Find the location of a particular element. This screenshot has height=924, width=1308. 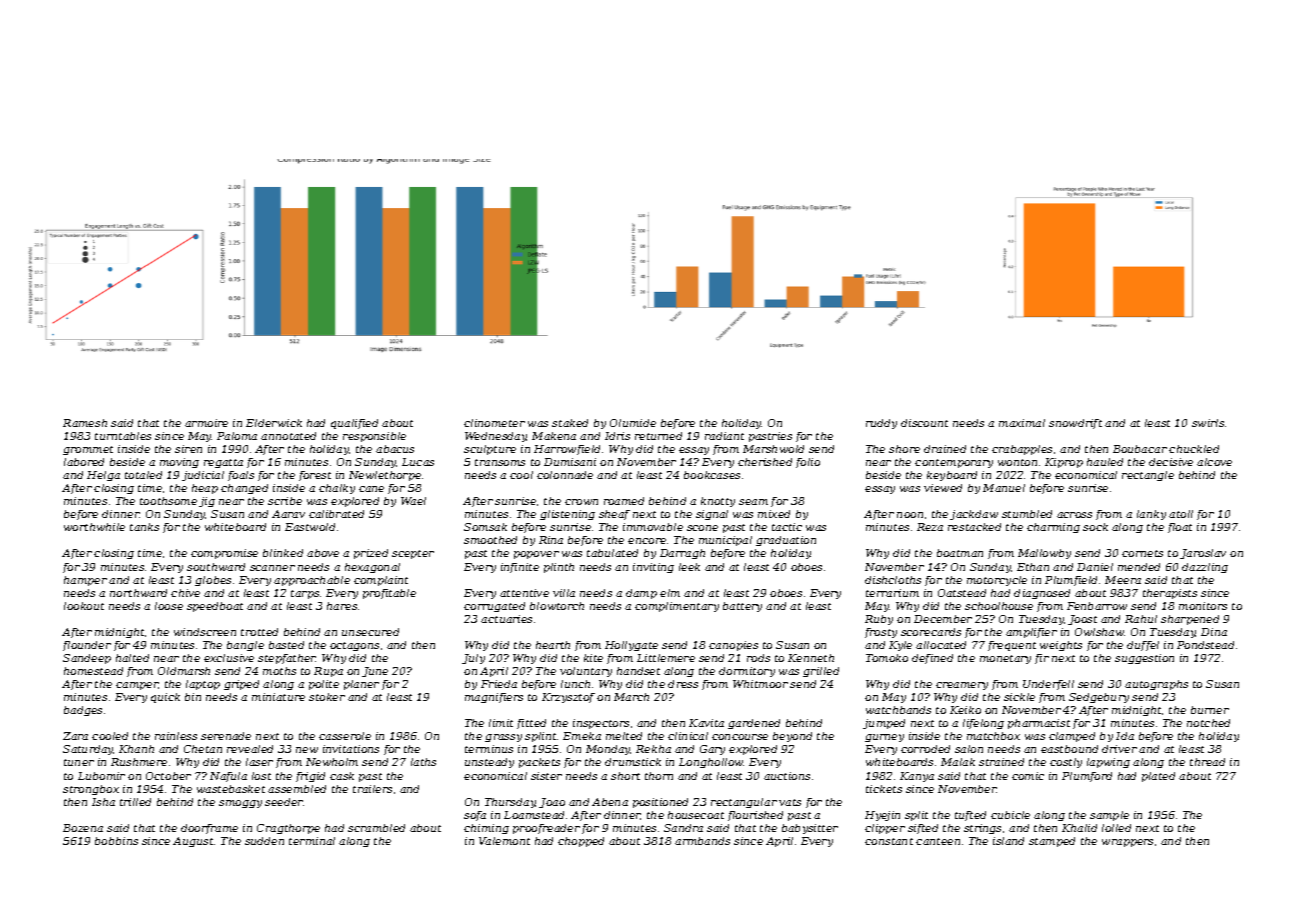

armoire is located at coordinates (206, 423).
